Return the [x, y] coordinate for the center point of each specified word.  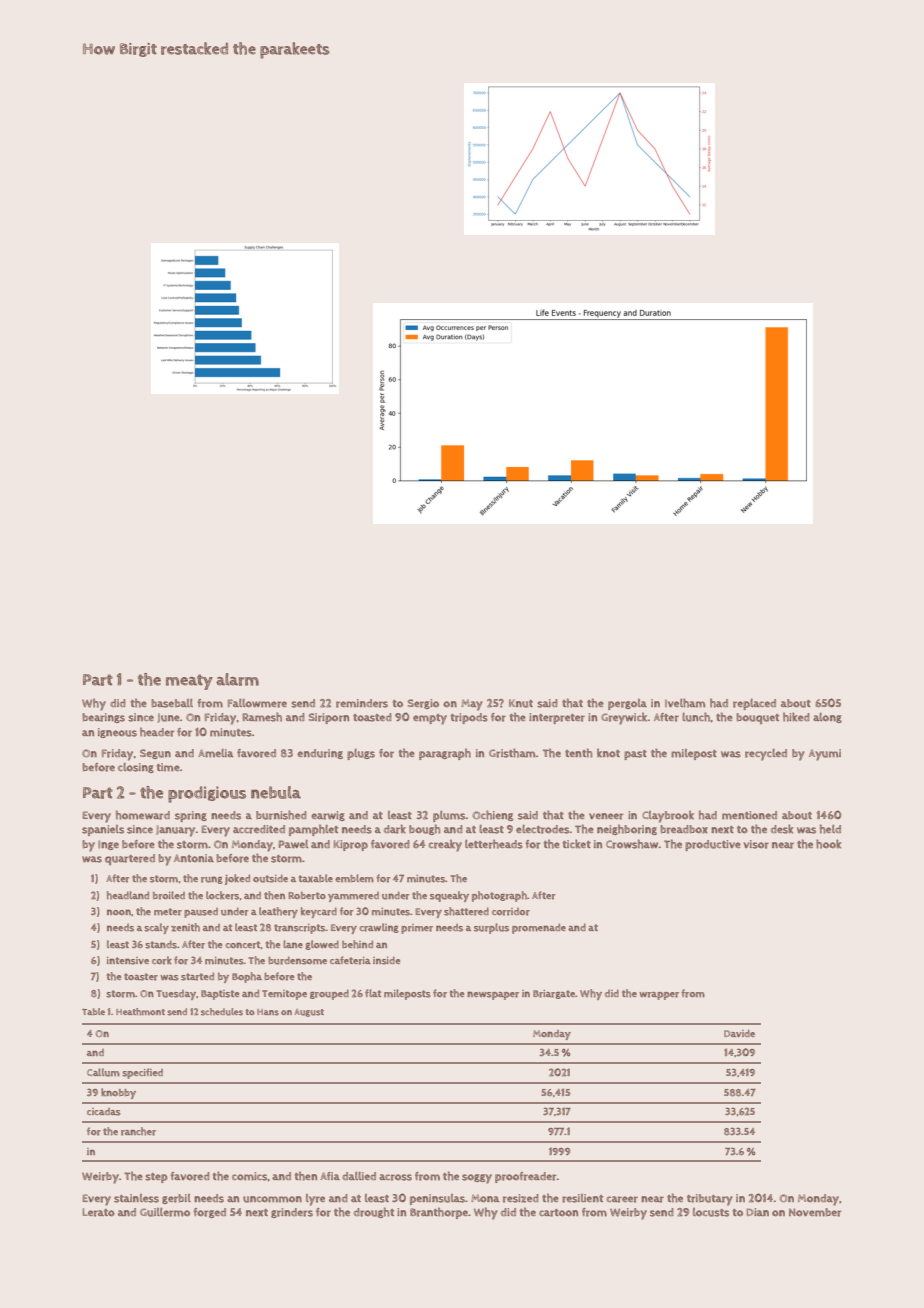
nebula [276, 792]
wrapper [659, 996]
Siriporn [329, 718]
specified [142, 1073]
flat [373, 993]
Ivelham [685, 703]
